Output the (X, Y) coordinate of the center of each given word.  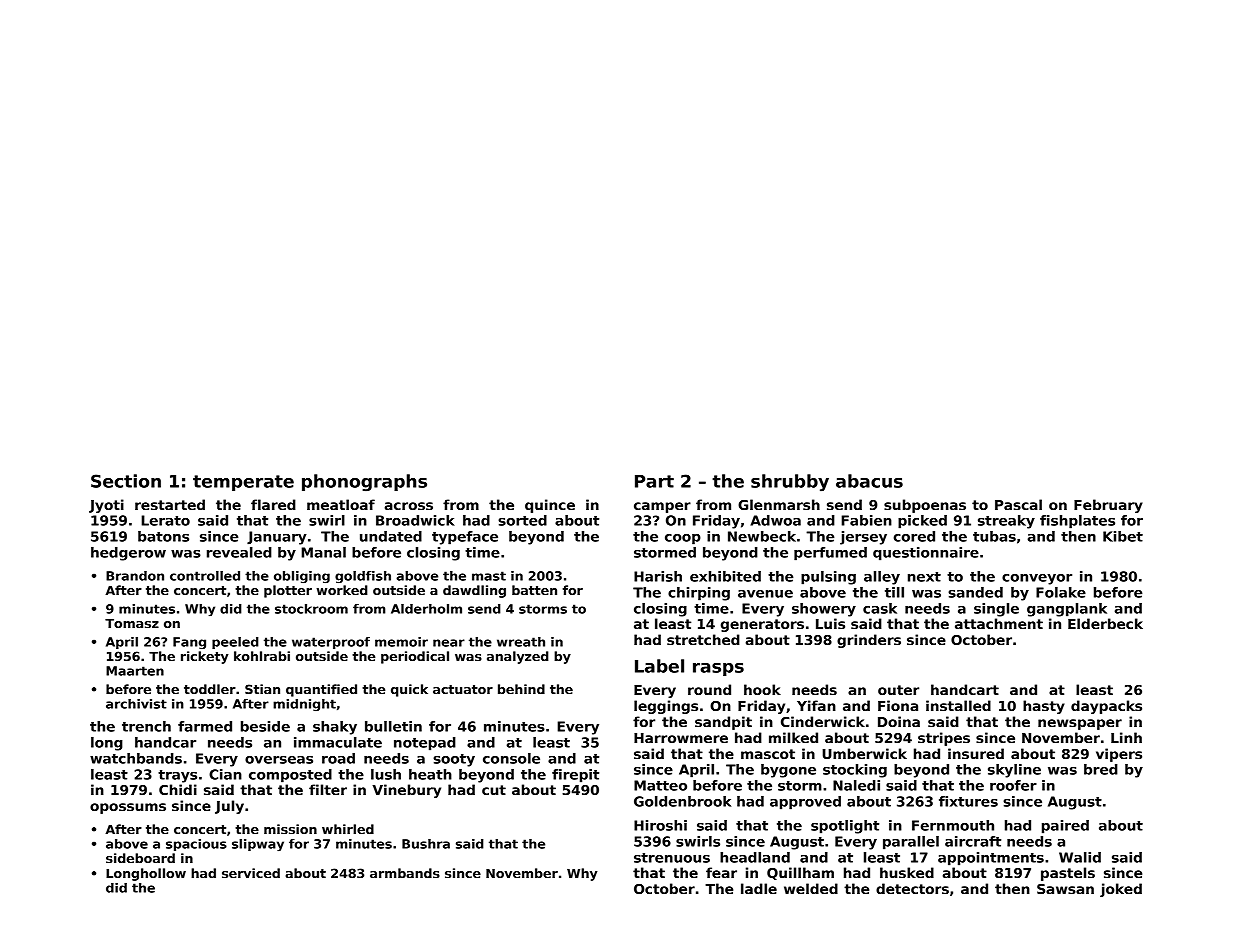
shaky (335, 728)
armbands (405, 873)
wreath (521, 642)
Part (654, 481)
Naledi (856, 785)
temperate (243, 483)
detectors (912, 888)
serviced (251, 873)
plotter (288, 591)
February (1108, 506)
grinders (869, 641)
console (511, 758)
